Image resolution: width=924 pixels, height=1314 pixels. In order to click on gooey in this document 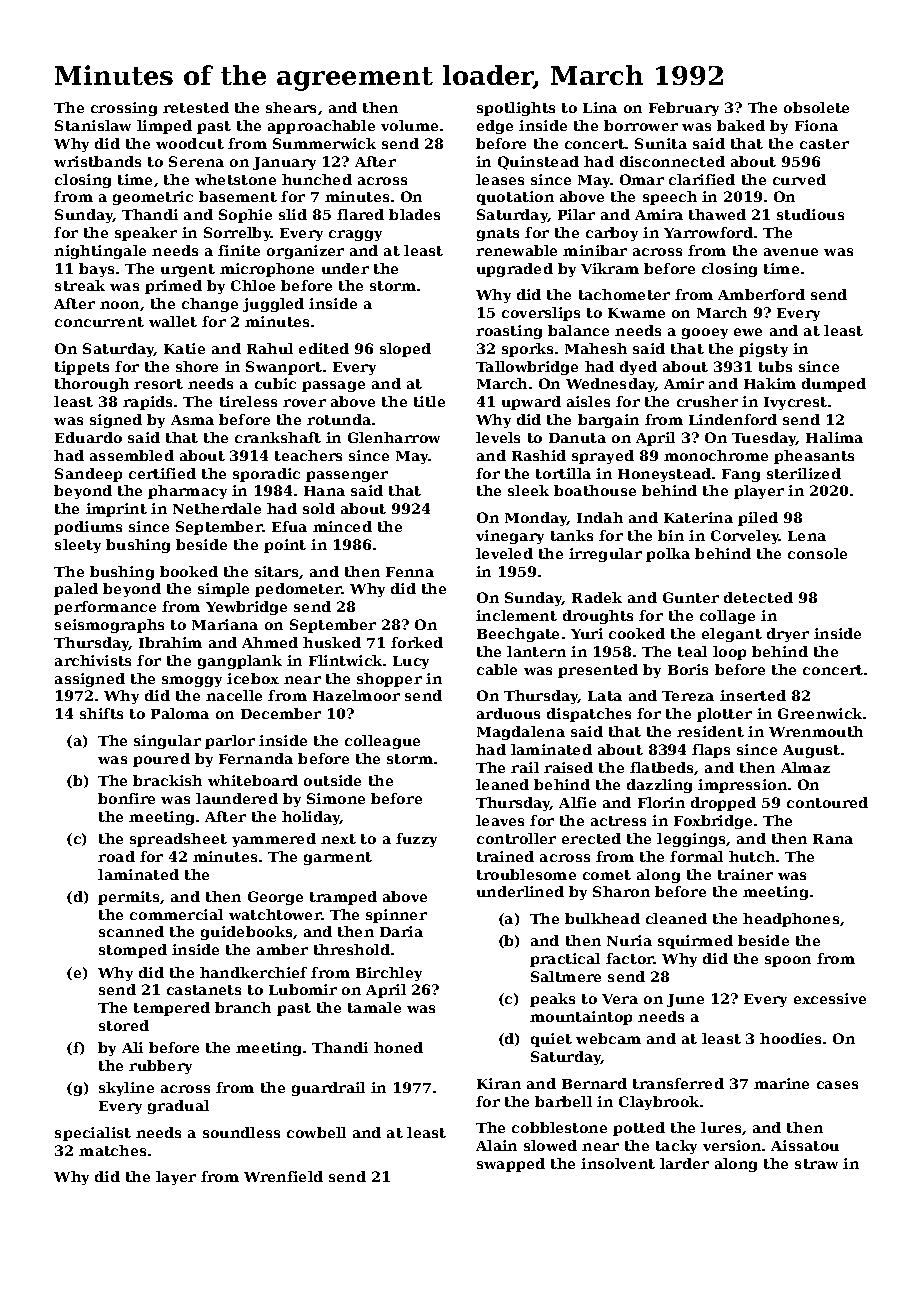, I will do `click(705, 333)`.
